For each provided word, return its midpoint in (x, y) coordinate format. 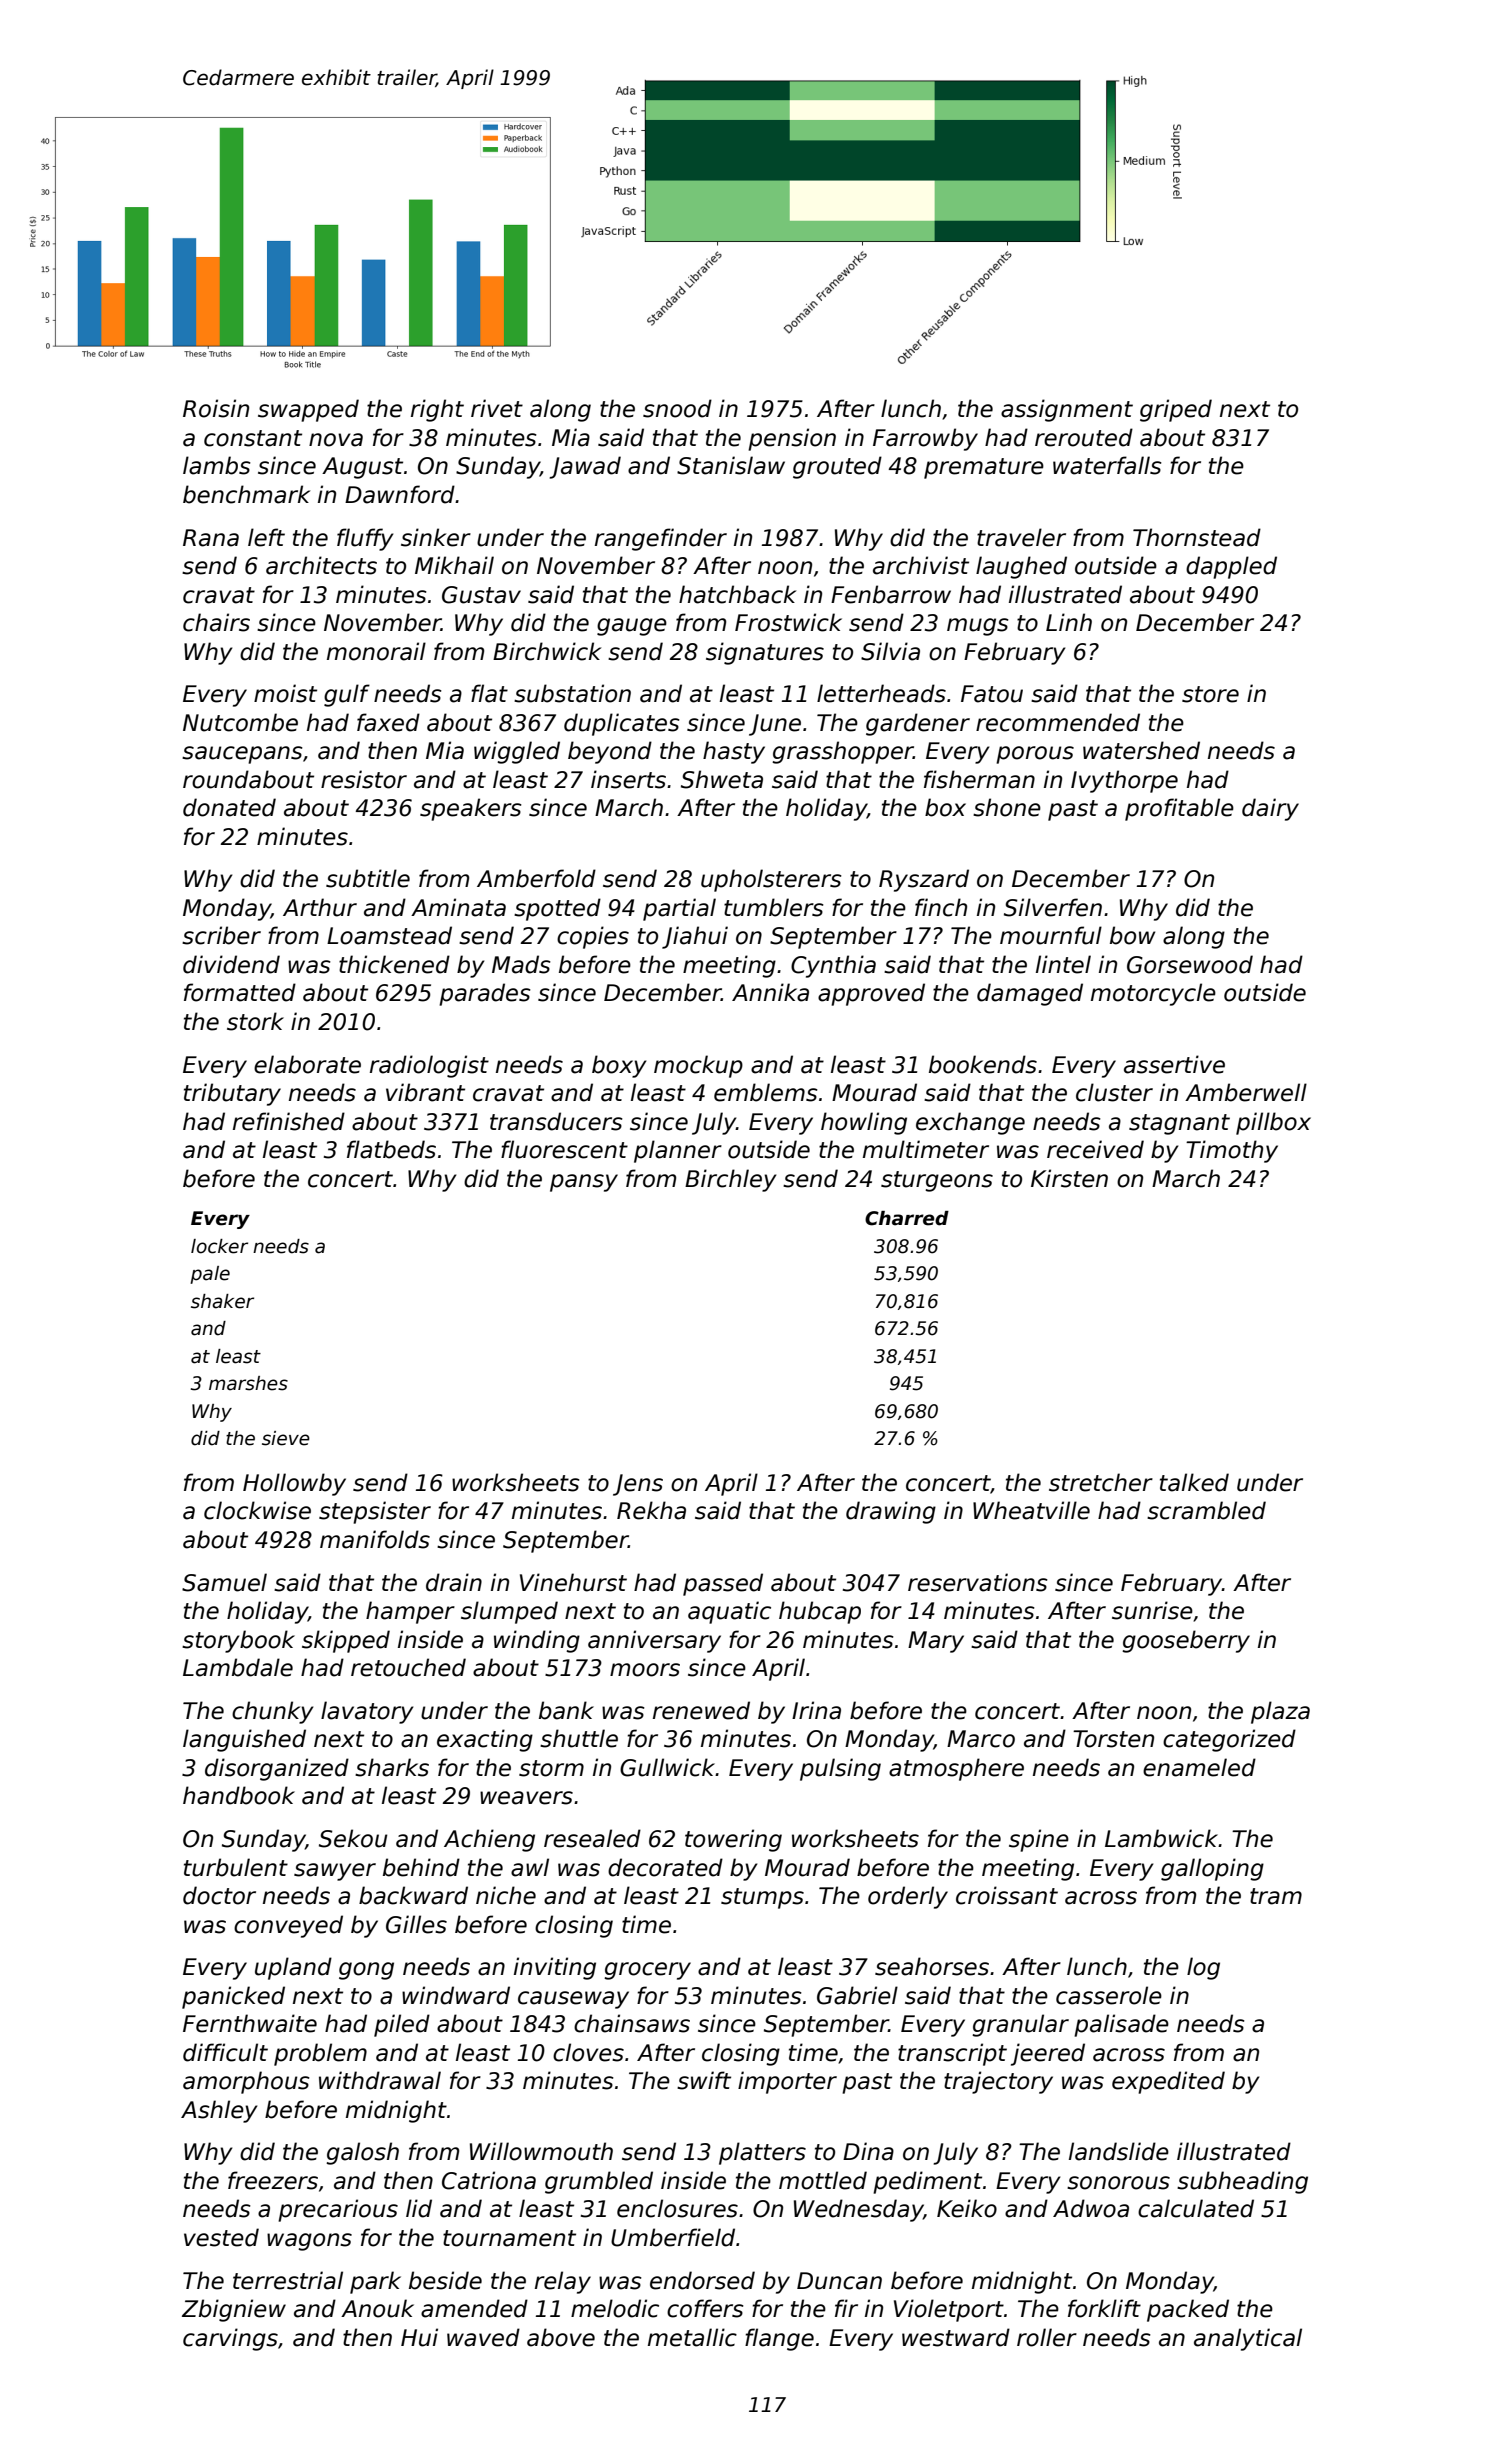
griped (1176, 410)
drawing (891, 1512)
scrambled (1206, 1510)
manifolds (375, 1539)
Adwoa (1091, 2208)
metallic (692, 2337)
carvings (230, 2339)
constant (253, 438)
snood (677, 408)
